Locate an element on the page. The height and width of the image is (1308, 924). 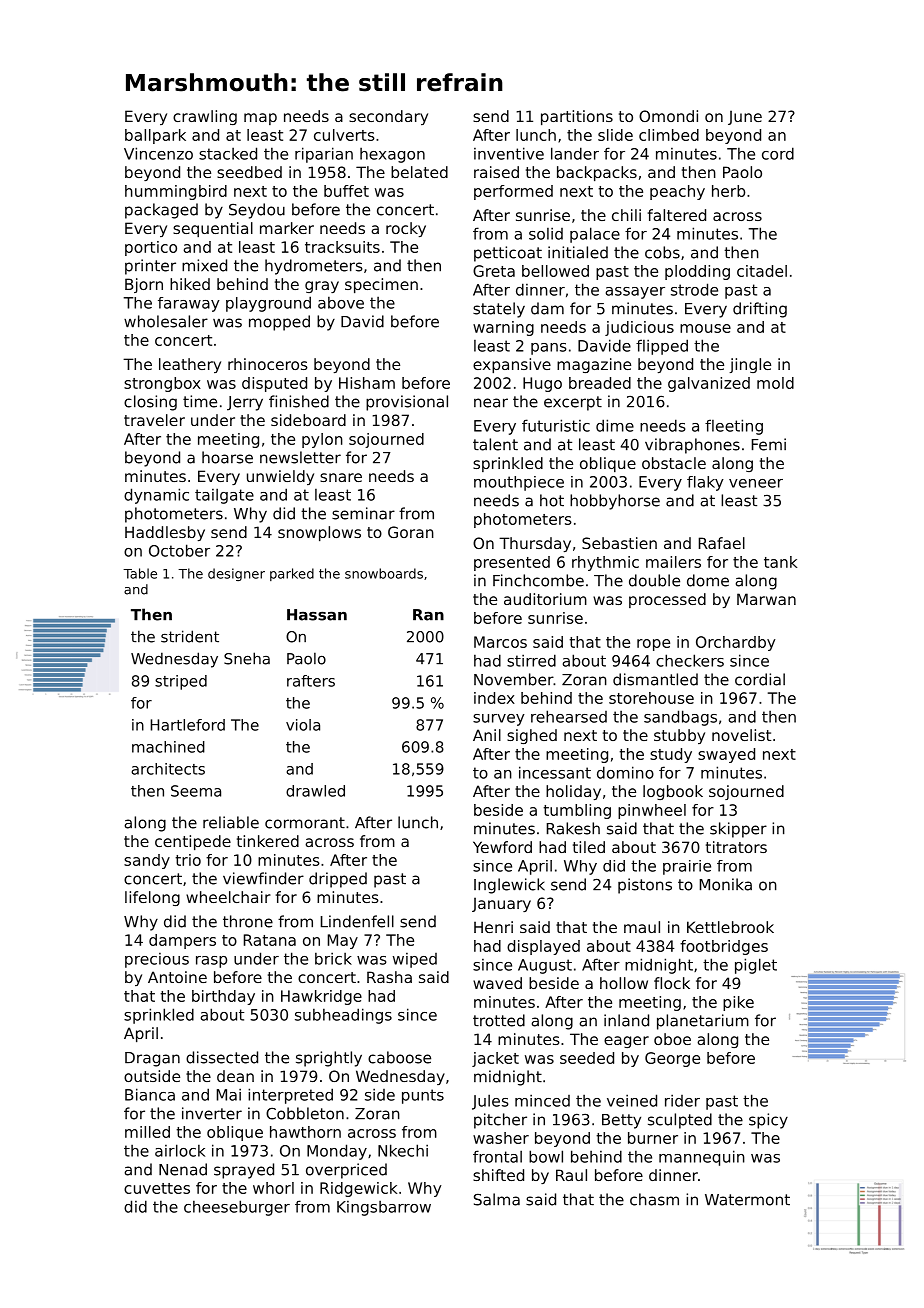
Kingsbarrow is located at coordinates (384, 1208).
